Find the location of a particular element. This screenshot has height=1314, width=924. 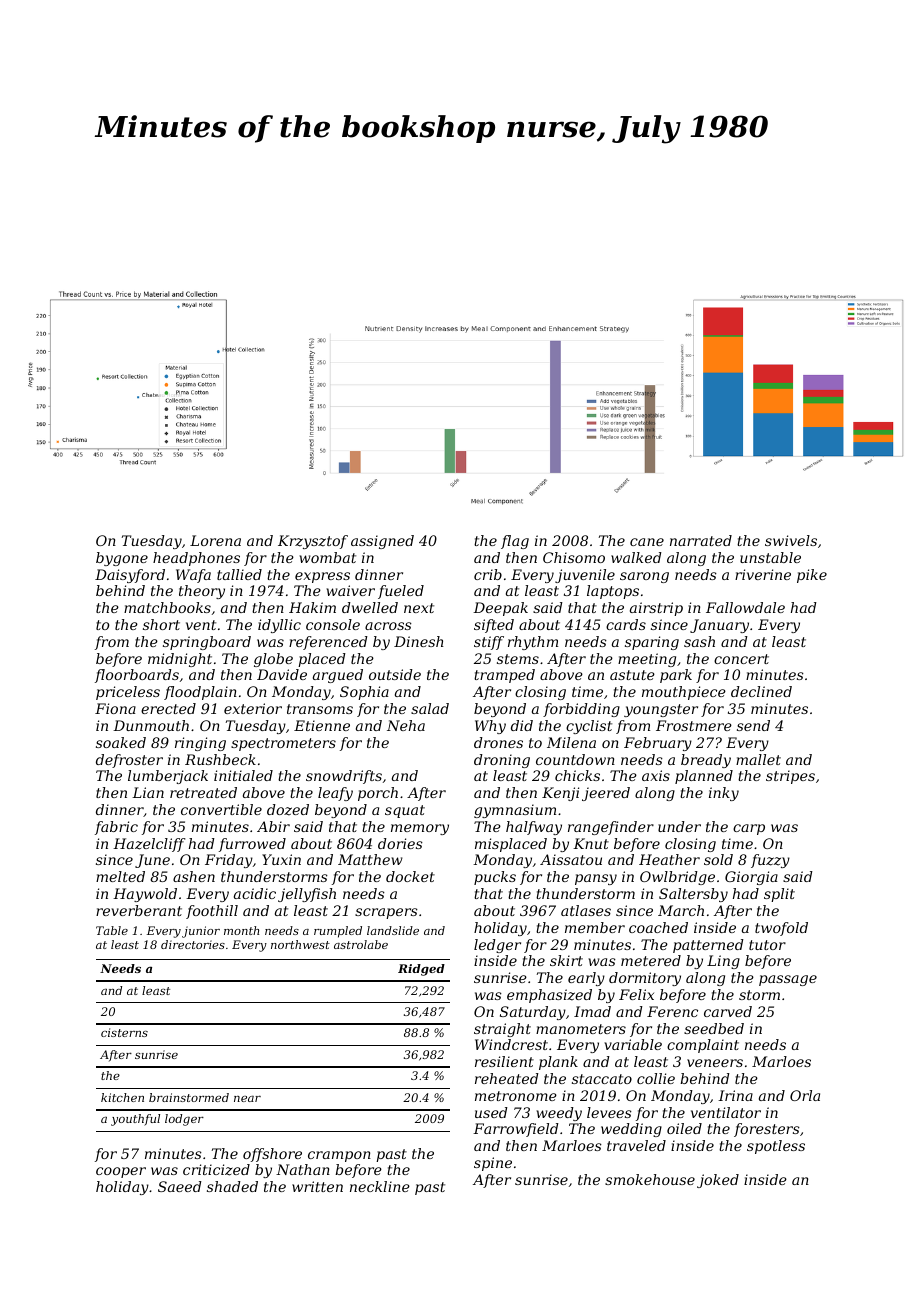

inky is located at coordinates (724, 794).
